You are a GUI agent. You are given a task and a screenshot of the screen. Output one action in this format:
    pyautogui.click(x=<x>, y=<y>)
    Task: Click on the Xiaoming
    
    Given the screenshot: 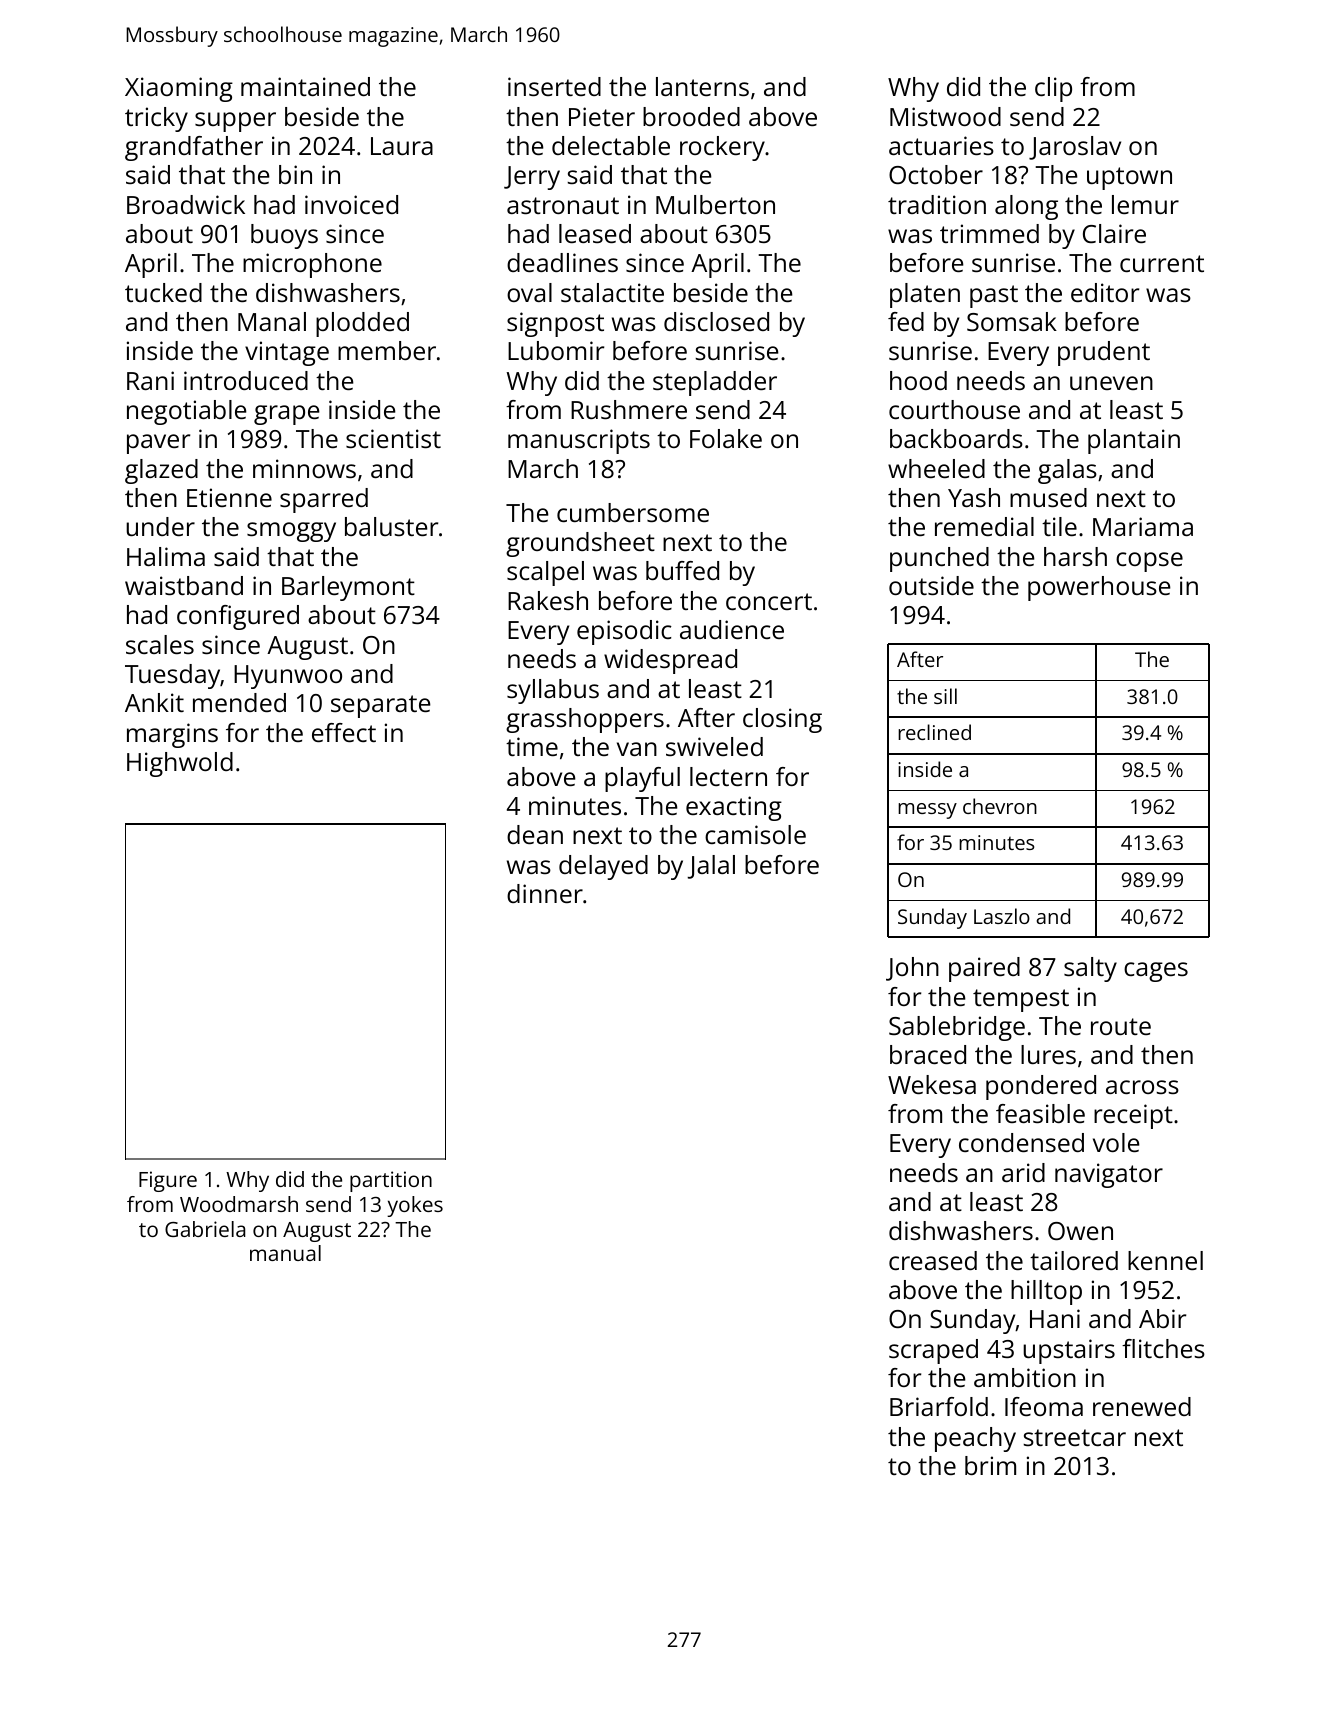 What is the action you would take?
    pyautogui.click(x=179, y=89)
